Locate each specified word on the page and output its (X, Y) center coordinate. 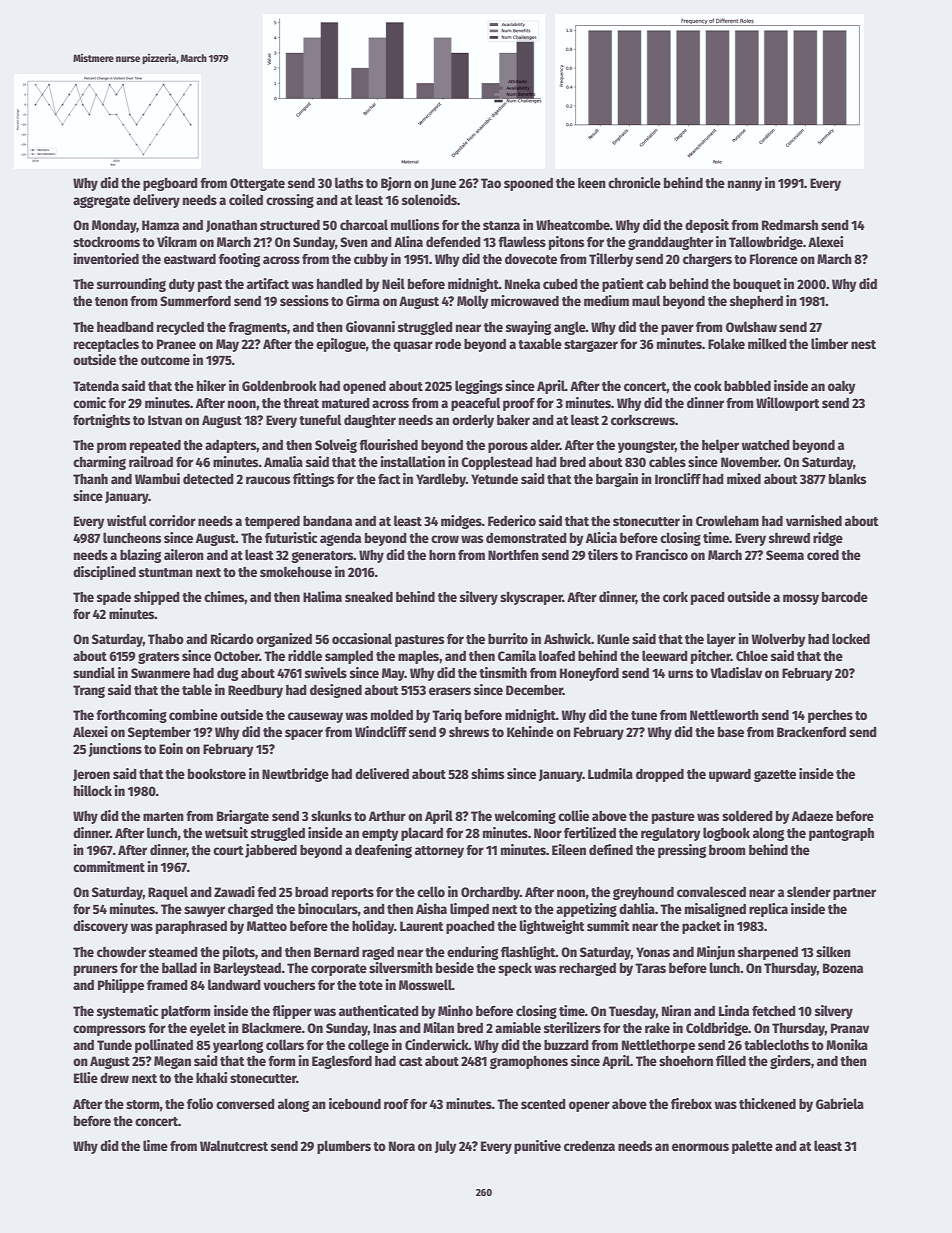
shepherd (756, 302)
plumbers (344, 1147)
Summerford (195, 301)
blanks (847, 478)
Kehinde (530, 731)
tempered (272, 522)
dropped (660, 775)
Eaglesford (342, 1062)
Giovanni (370, 326)
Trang (89, 691)
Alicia (601, 537)
